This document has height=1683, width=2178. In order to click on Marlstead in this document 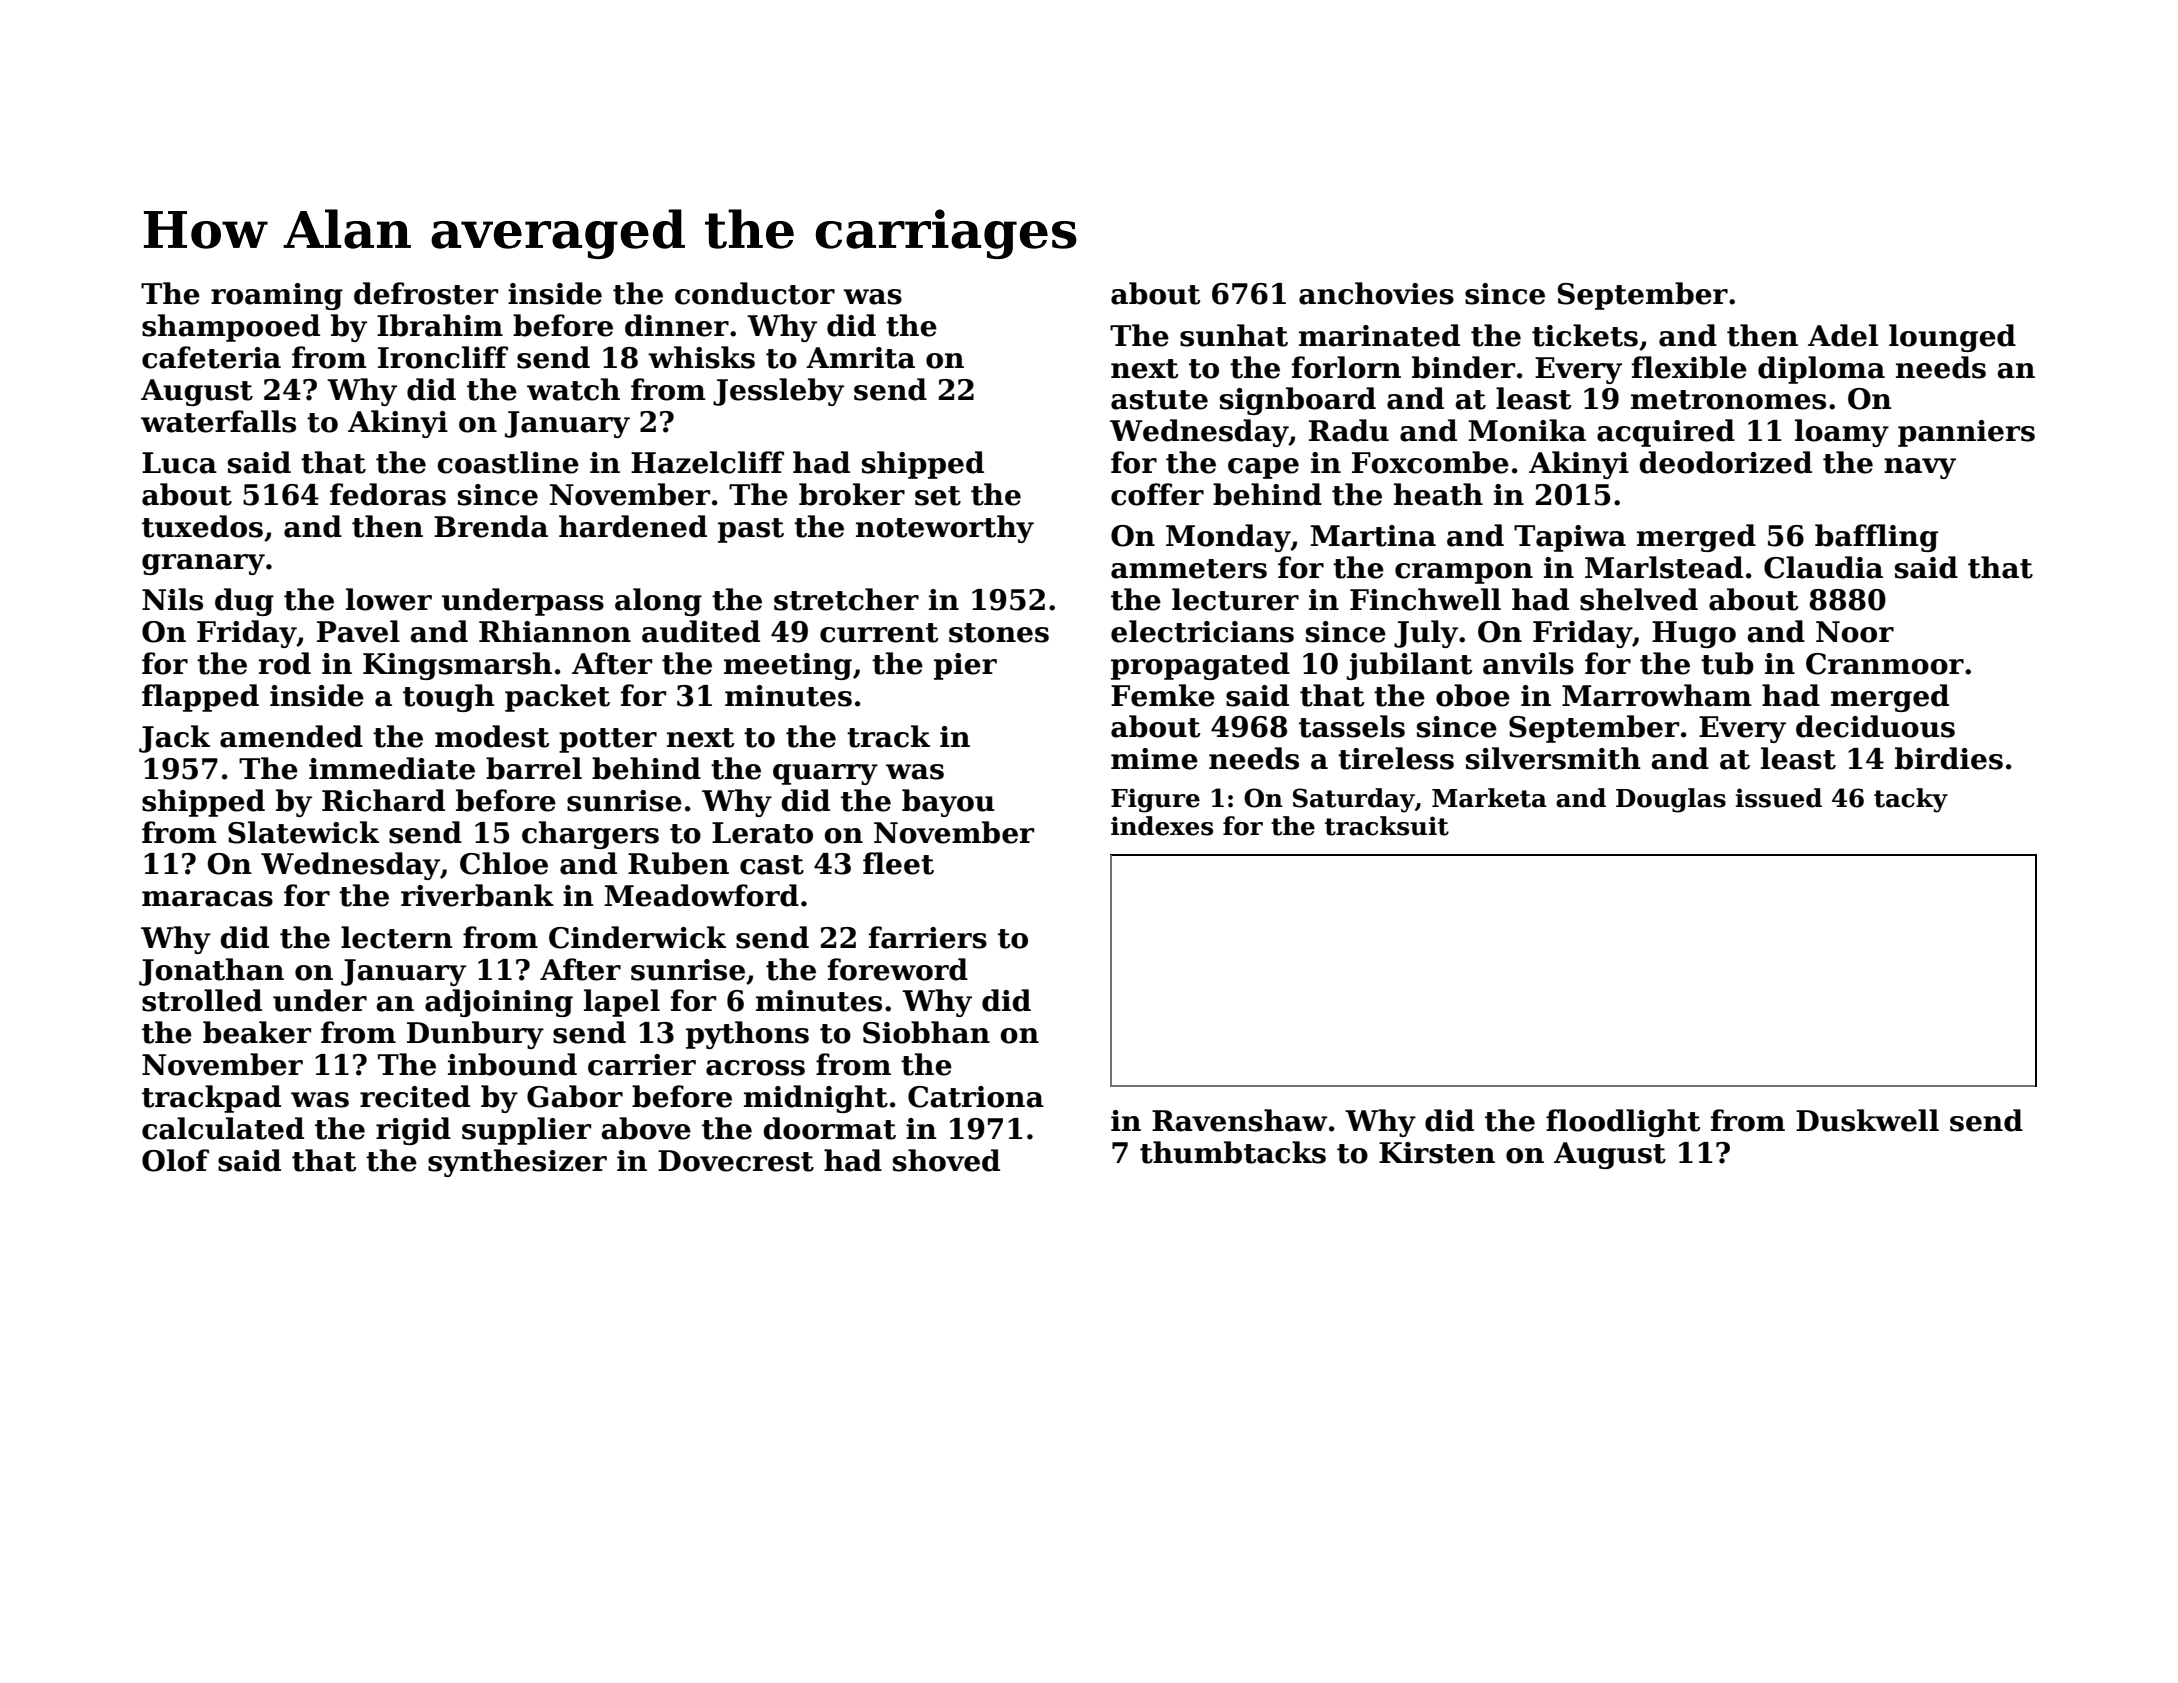, I will do `click(1664, 567)`.
